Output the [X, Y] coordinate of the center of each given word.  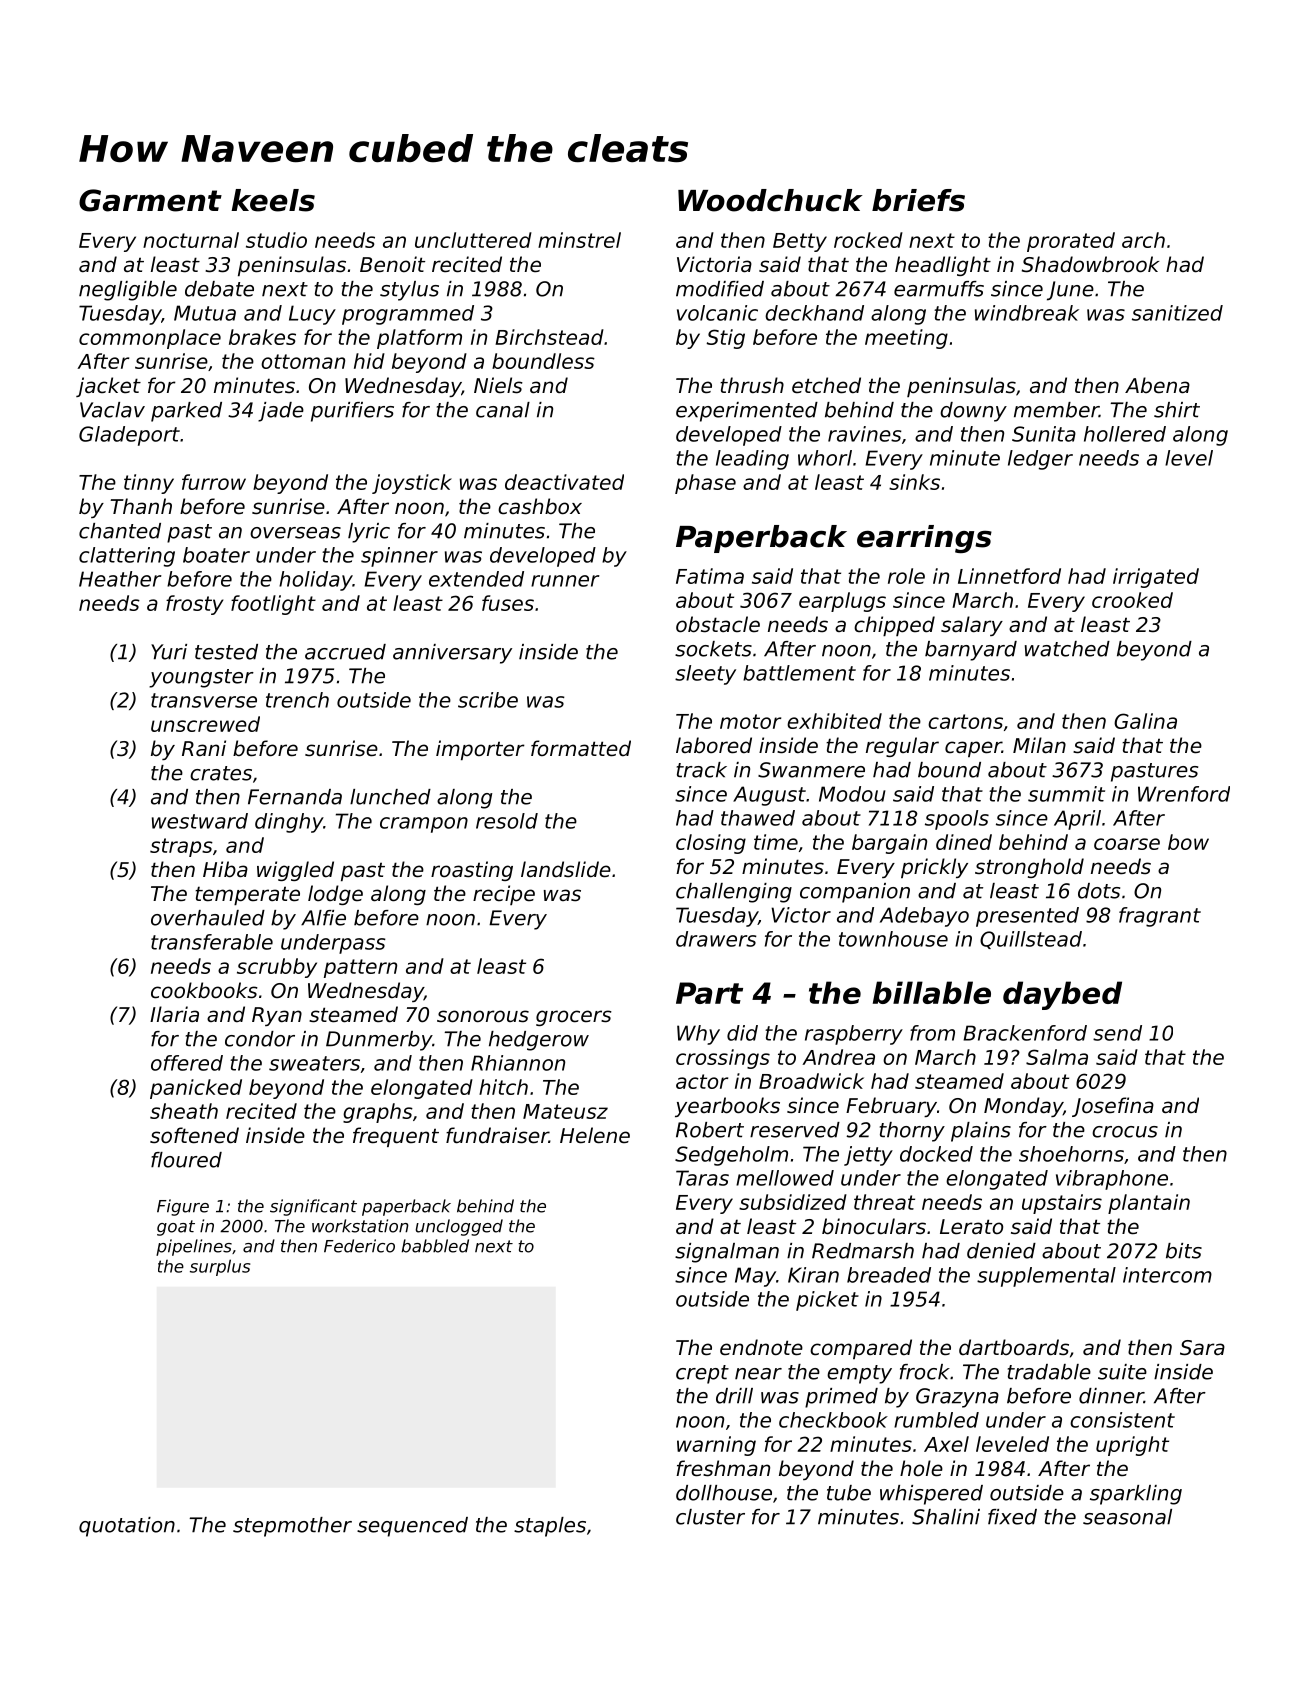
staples [550, 1527]
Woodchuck [770, 200]
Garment [150, 200]
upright [1132, 1446]
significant [313, 1207]
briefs [918, 200]
